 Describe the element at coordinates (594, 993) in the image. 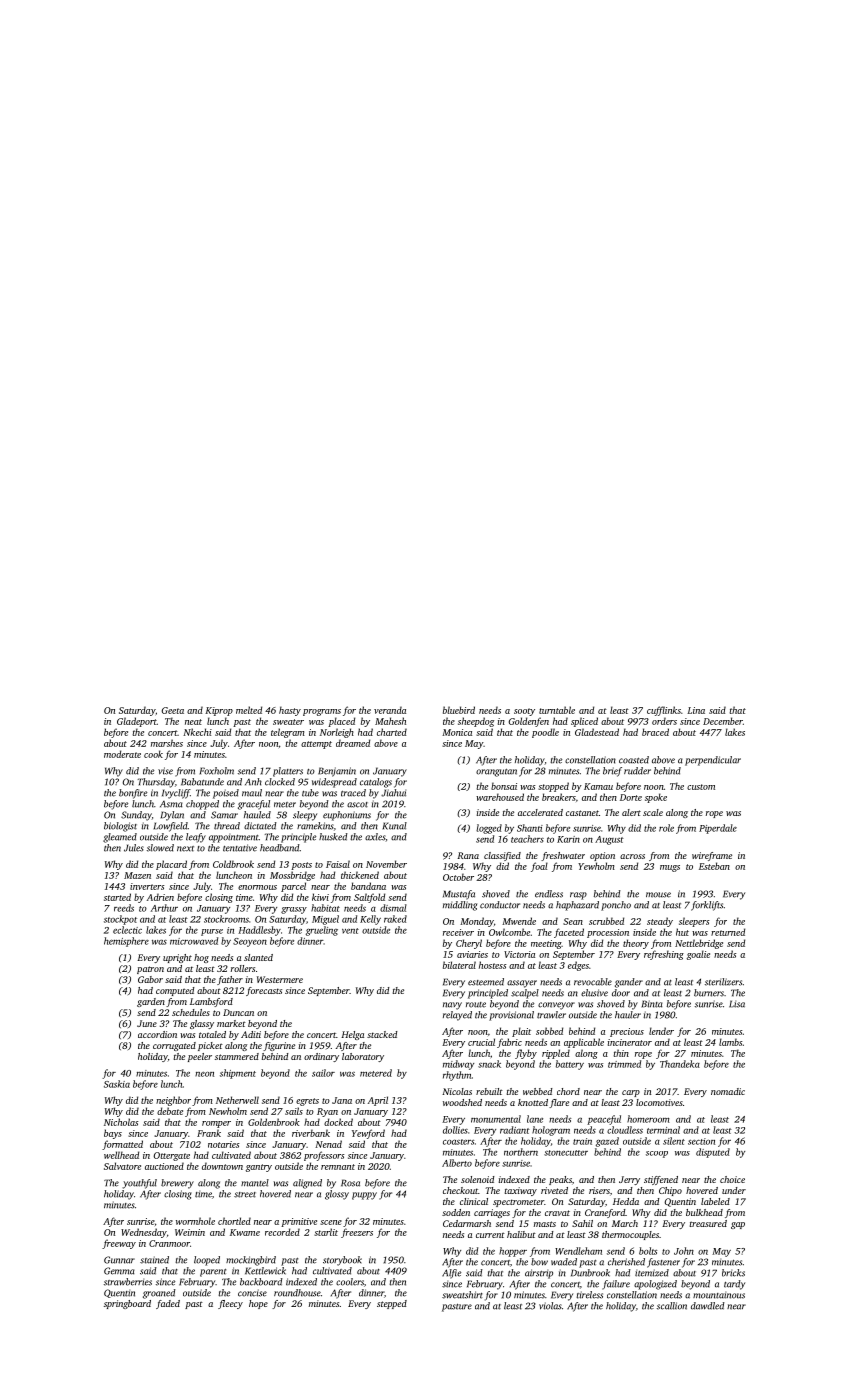

I see `elusive` at that location.
